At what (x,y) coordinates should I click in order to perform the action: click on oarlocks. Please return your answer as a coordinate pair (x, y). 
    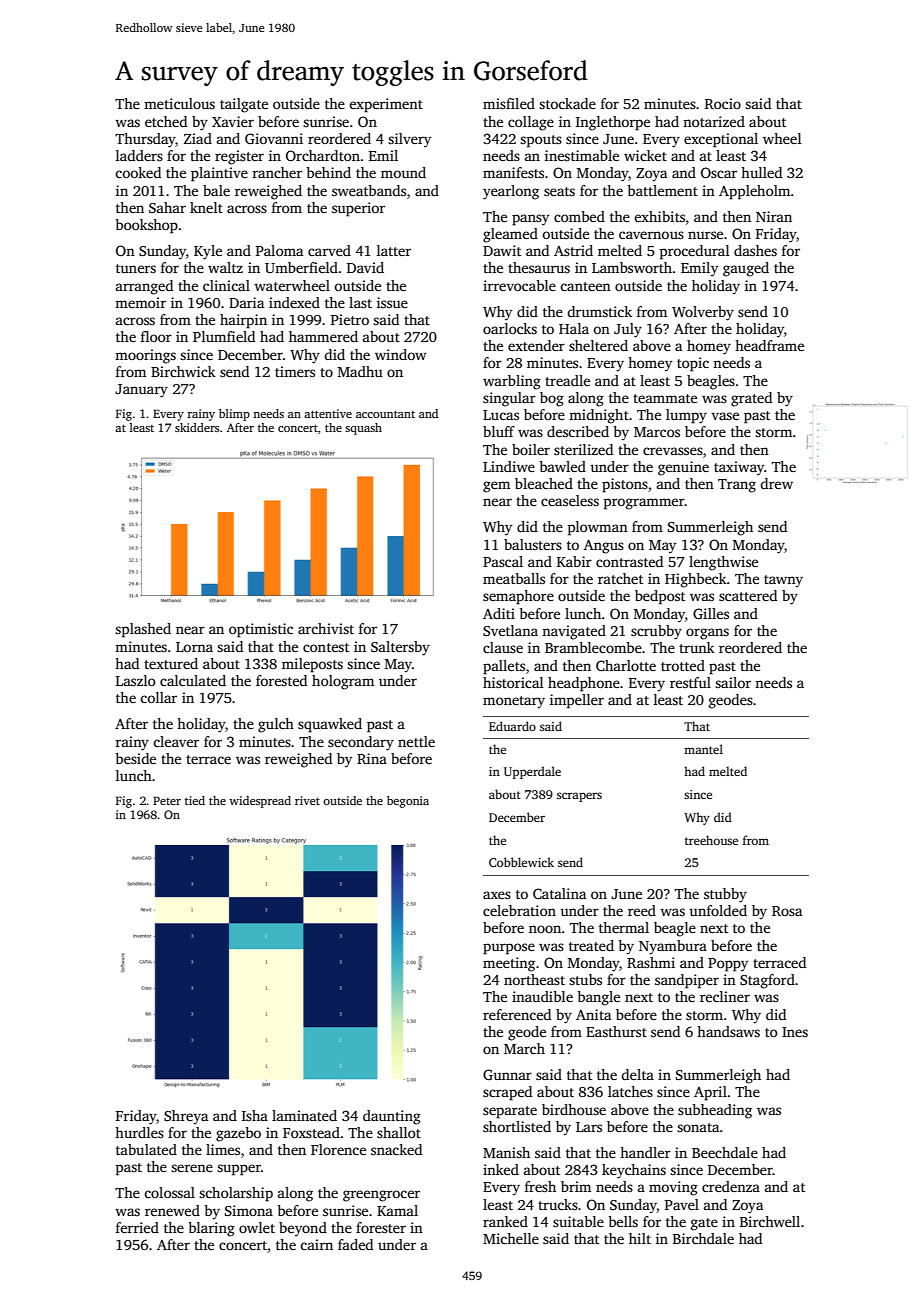
    Looking at the image, I should click on (510, 328).
